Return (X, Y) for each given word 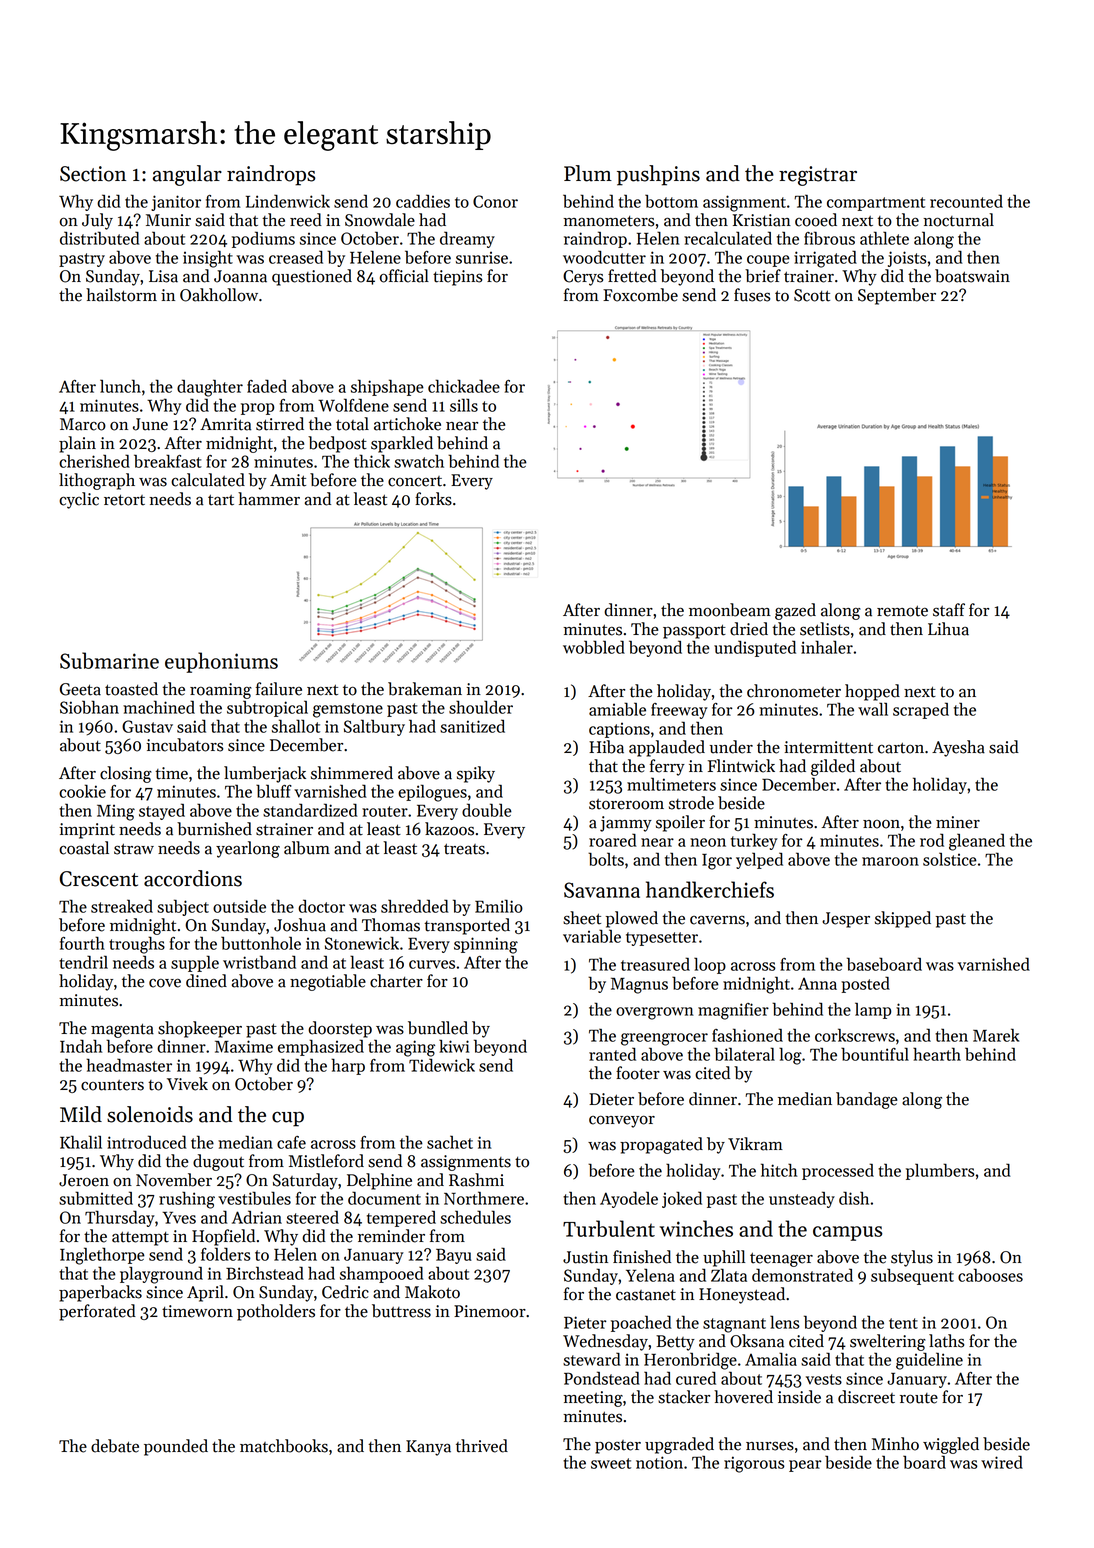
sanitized (472, 726)
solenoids (150, 1114)
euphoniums (221, 662)
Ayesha (958, 748)
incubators (184, 745)
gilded (833, 767)
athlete (884, 238)
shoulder (481, 707)
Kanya (428, 1448)
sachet (450, 1142)
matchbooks (284, 1446)
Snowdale (380, 220)
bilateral (744, 1054)
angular (187, 175)
